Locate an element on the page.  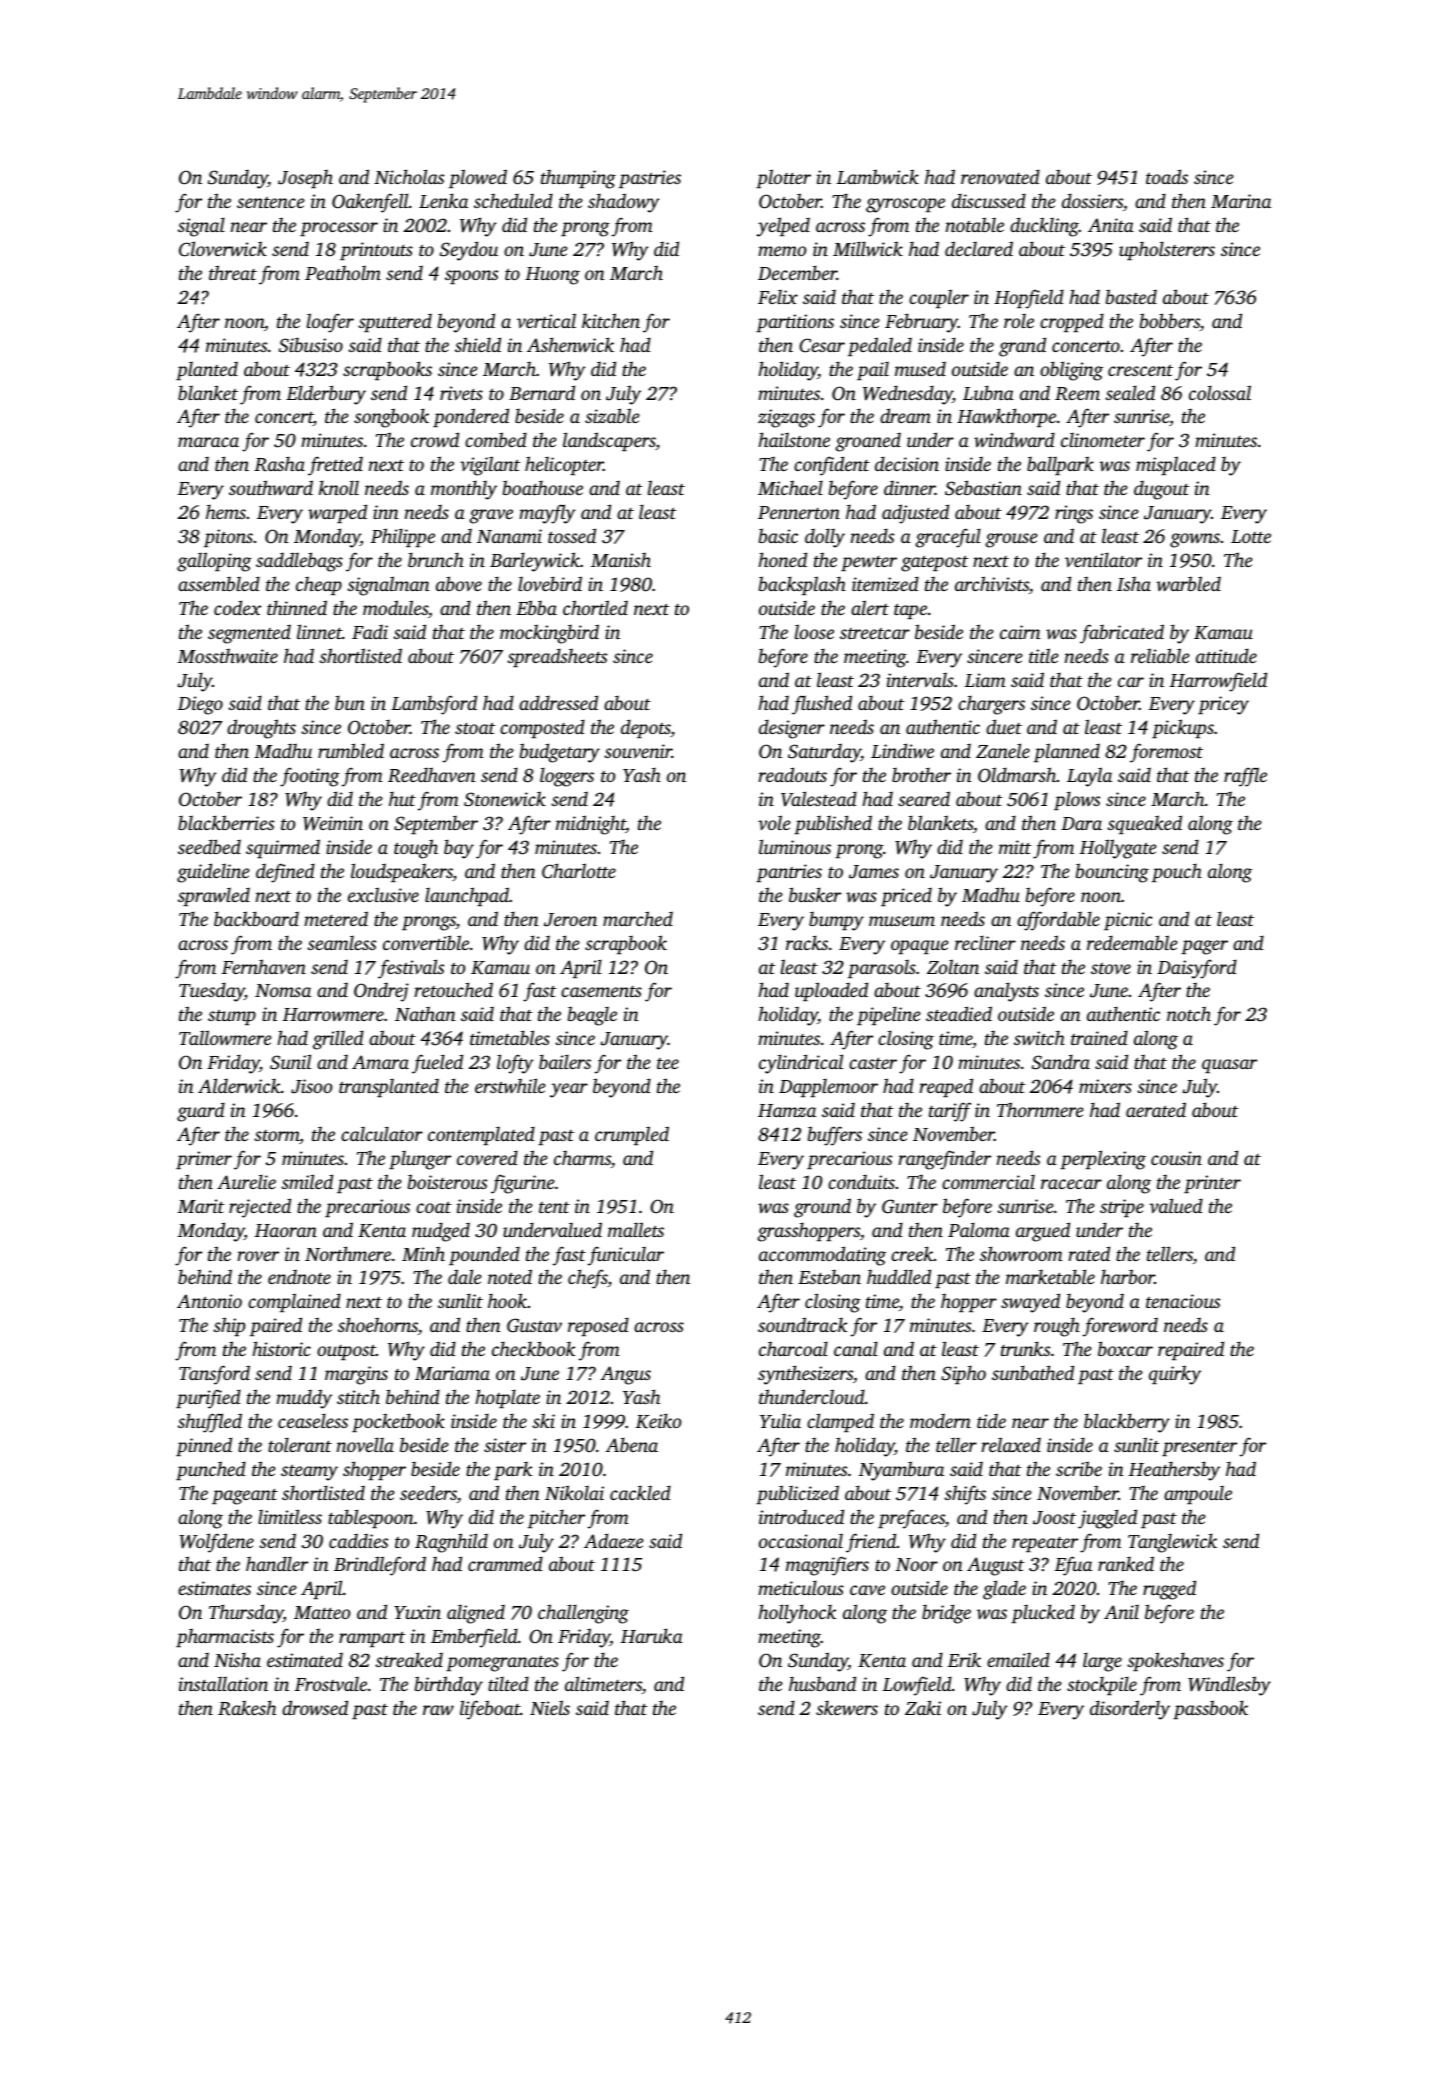
Niels is located at coordinates (550, 1707).
